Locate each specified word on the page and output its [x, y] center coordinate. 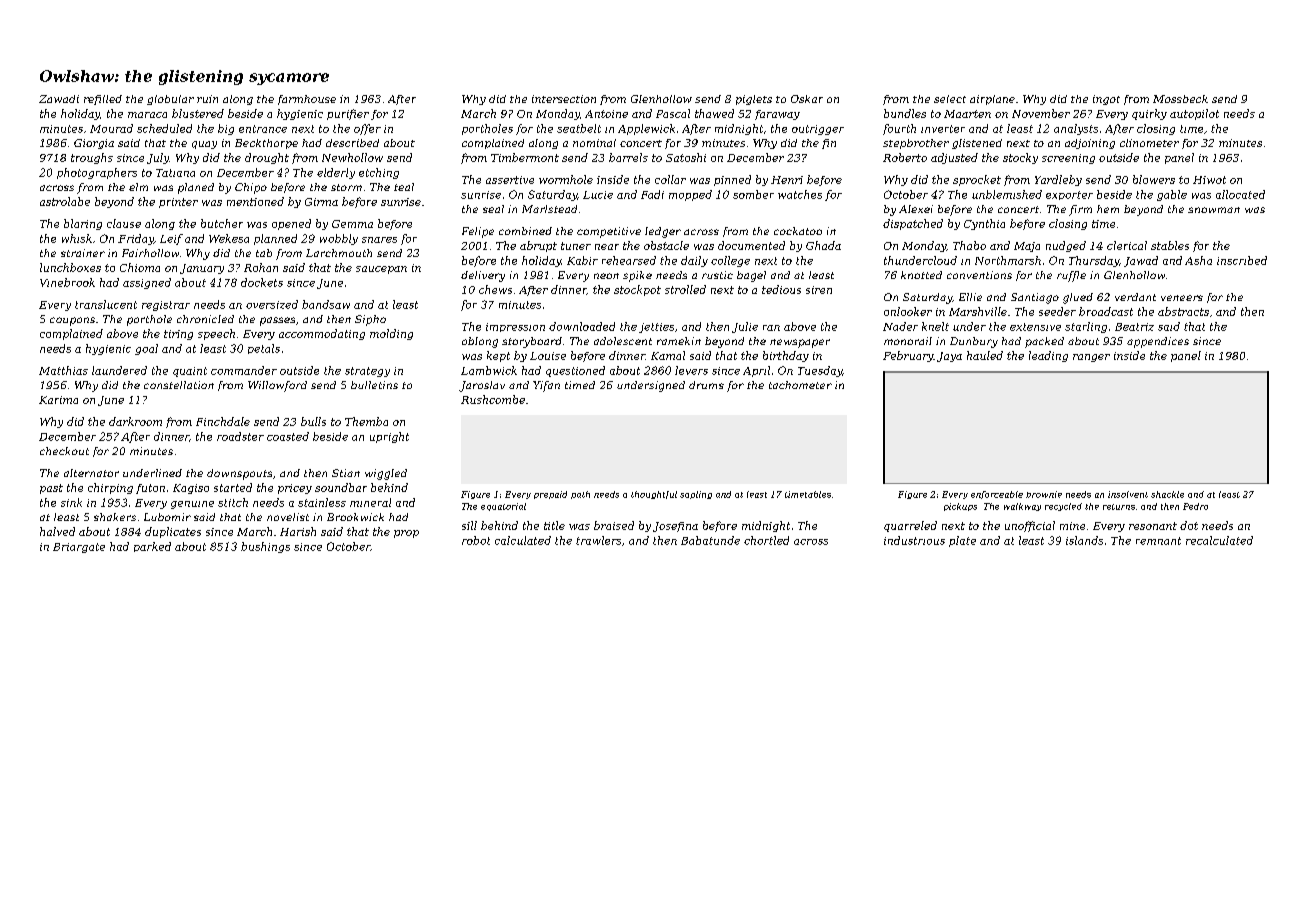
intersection [564, 99]
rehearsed [629, 260]
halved [57, 531]
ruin [207, 99]
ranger [1091, 358]
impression [515, 327]
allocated [1240, 194]
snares [379, 240]
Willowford [277, 386]
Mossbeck [1180, 99]
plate [962, 541]
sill [469, 525]
